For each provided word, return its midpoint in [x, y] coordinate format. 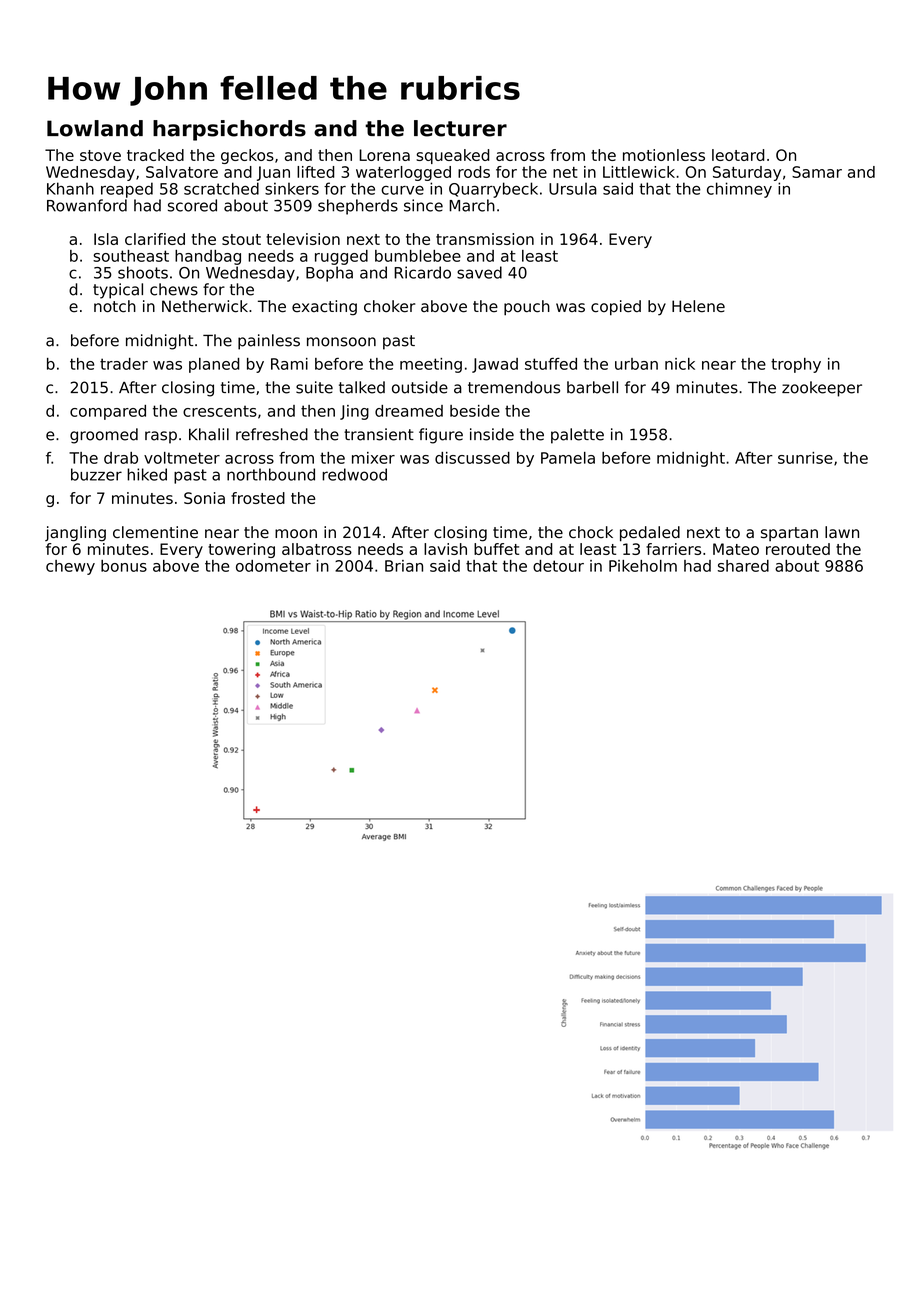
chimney [739, 190]
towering [241, 550]
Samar [817, 172]
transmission [485, 239]
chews [174, 289]
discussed [472, 458]
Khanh [70, 188]
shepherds [358, 207]
